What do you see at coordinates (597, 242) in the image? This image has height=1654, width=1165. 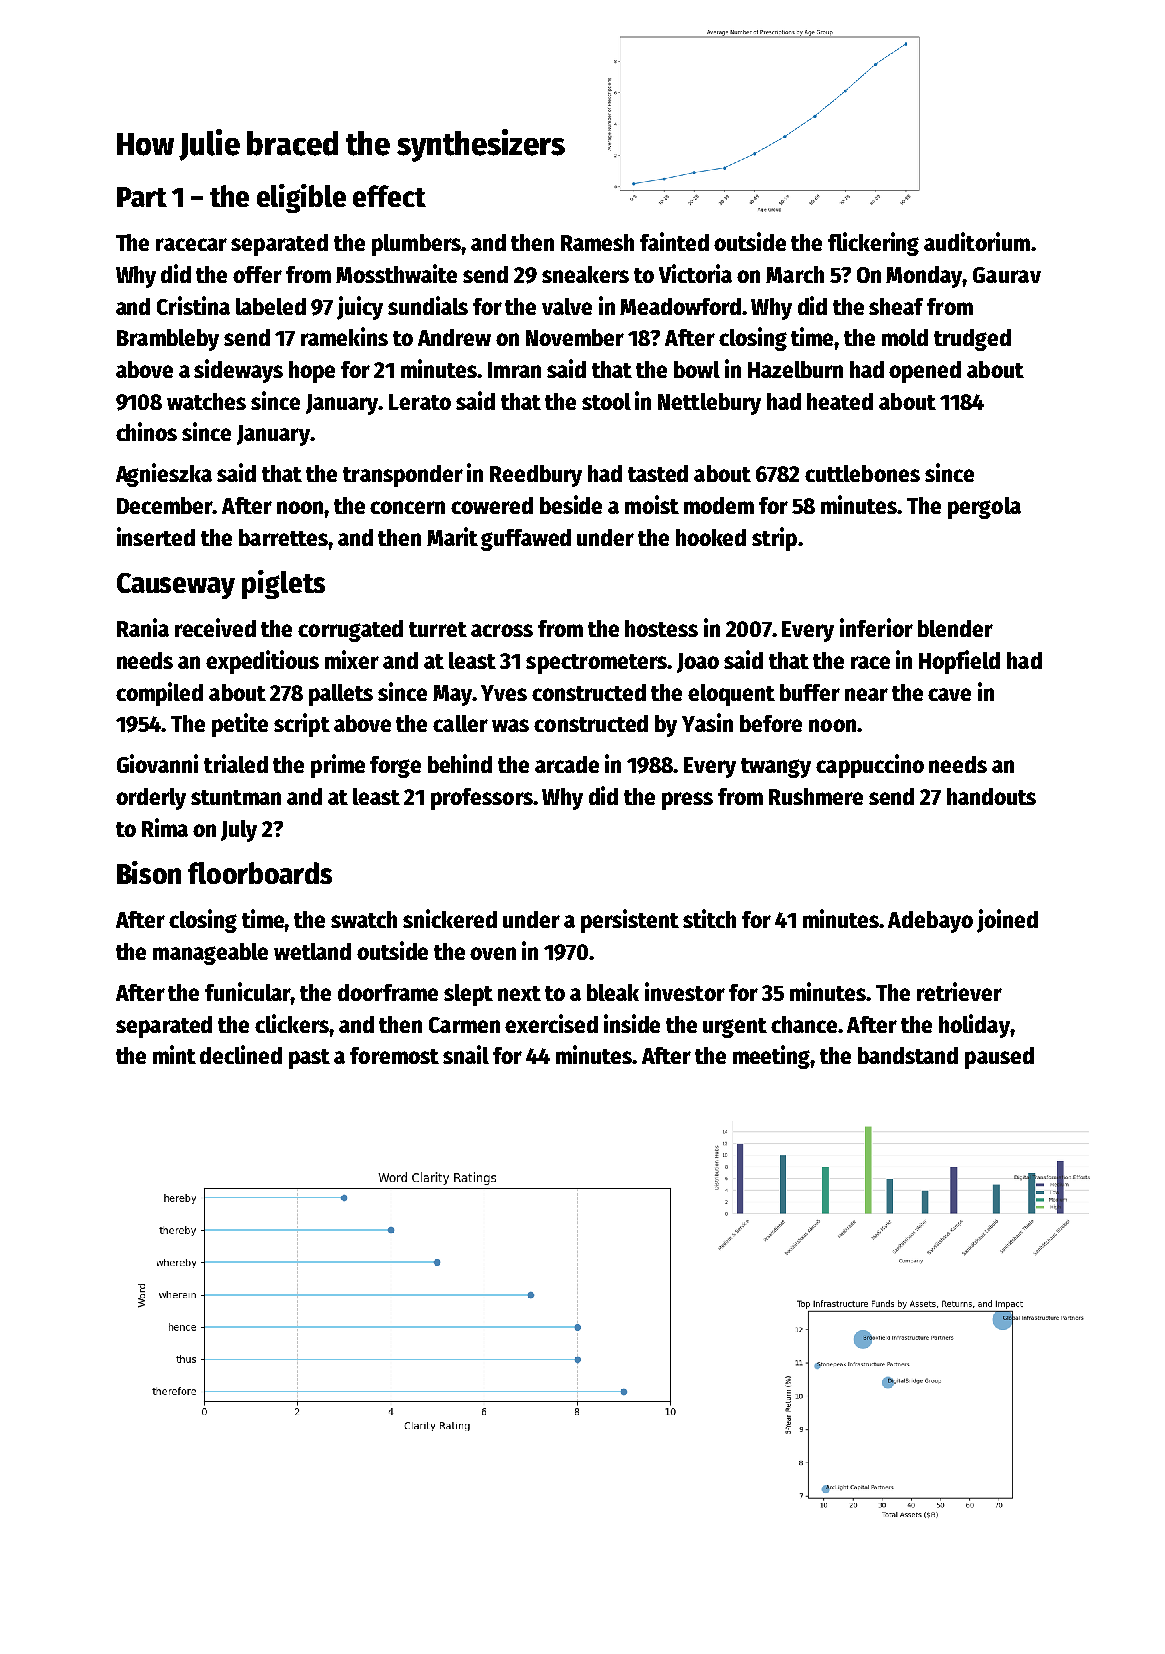 I see `Ramesh` at bounding box center [597, 242].
